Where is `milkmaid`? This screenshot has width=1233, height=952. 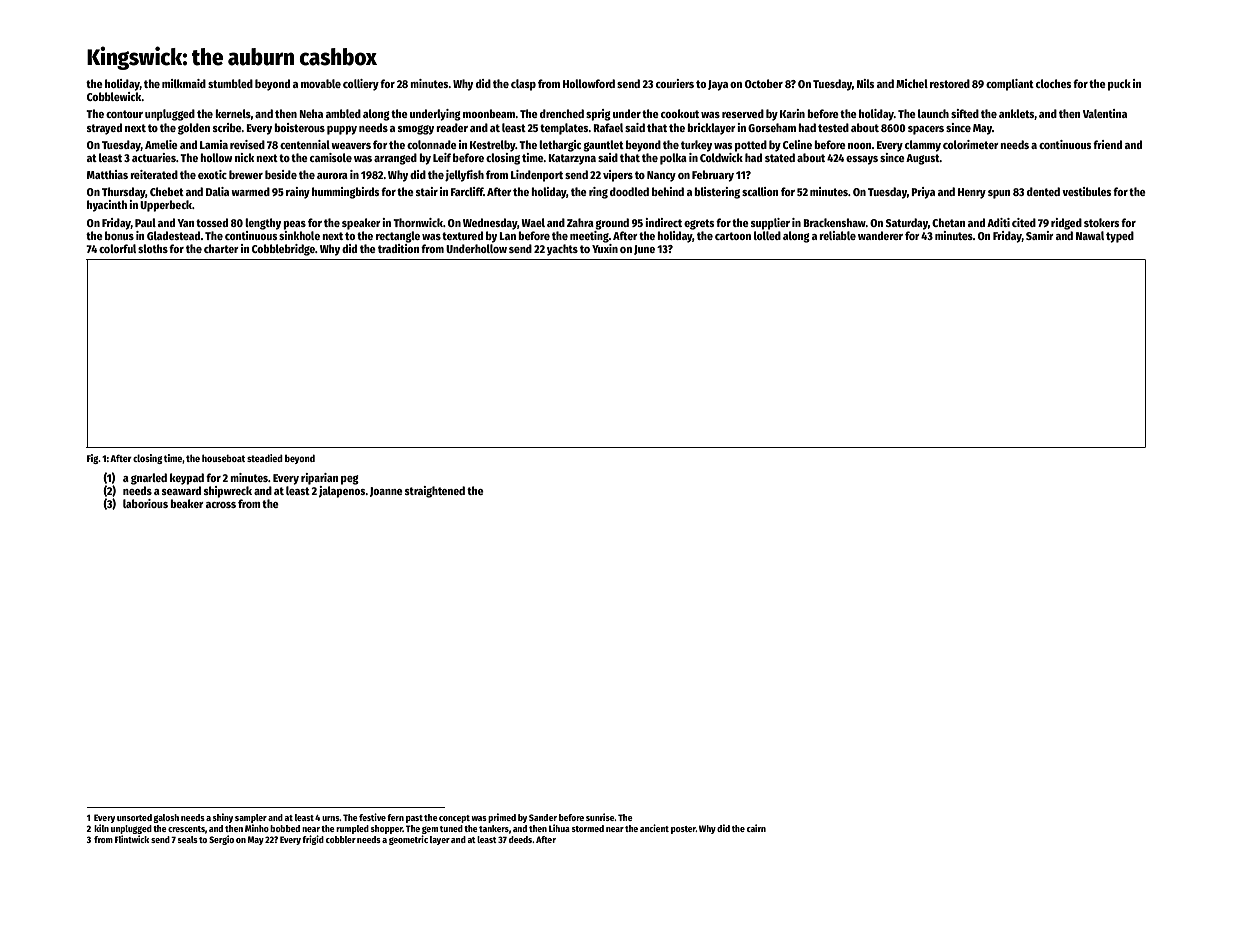
milkmaid is located at coordinates (184, 83).
